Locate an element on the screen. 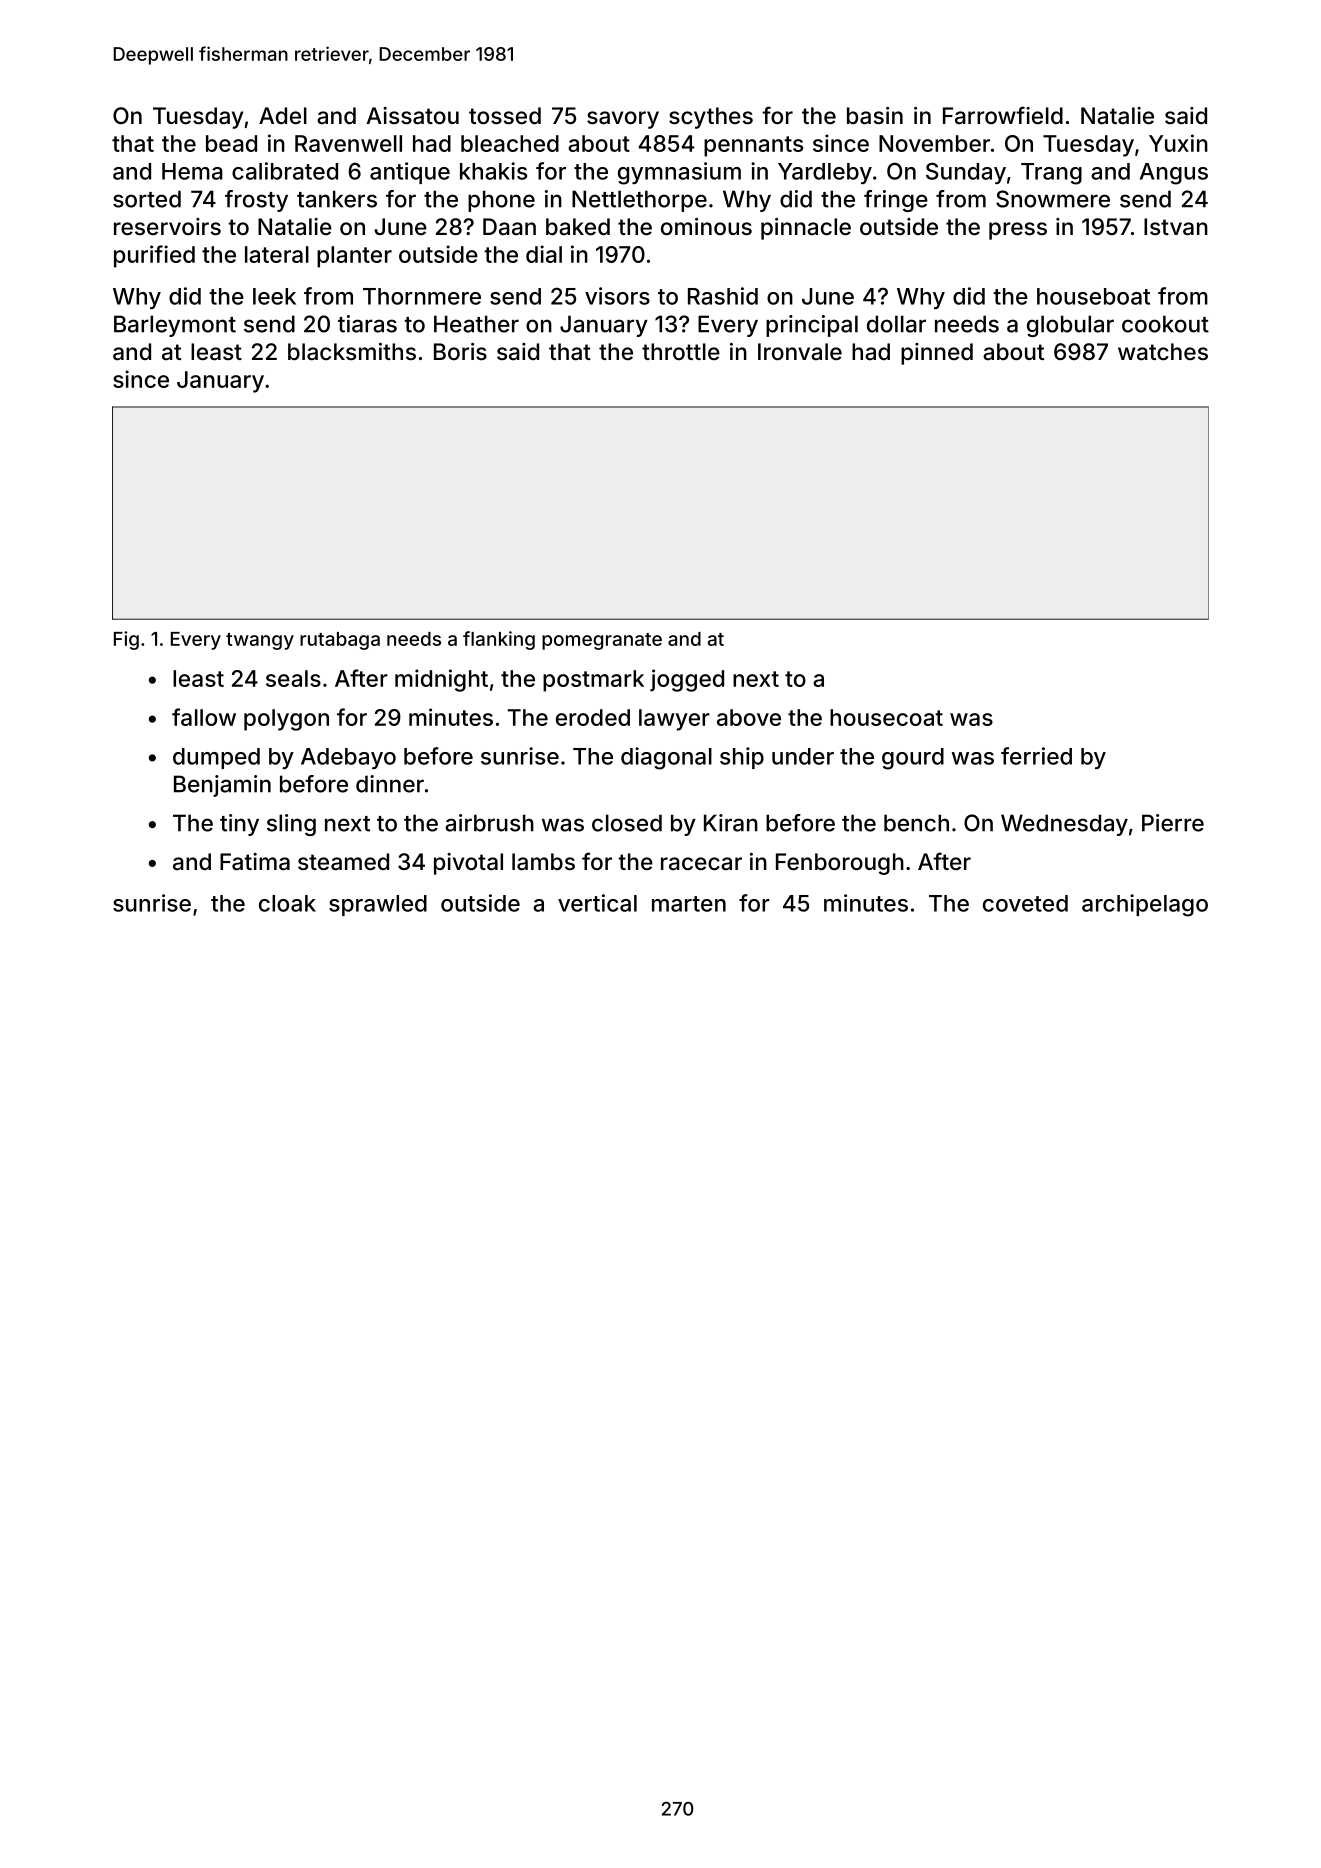  Boris is located at coordinates (460, 351).
